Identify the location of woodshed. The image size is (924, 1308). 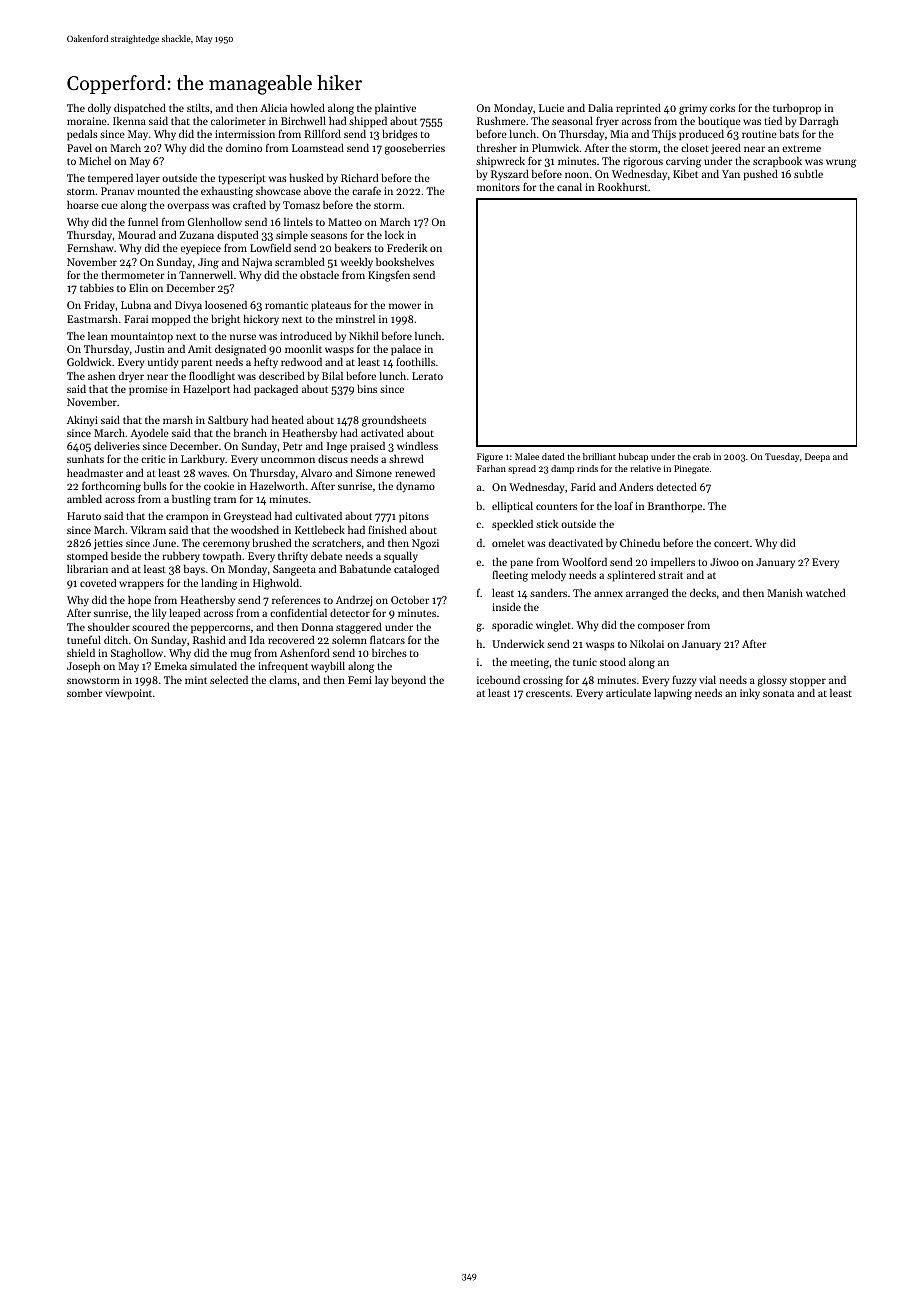
(255, 529).
